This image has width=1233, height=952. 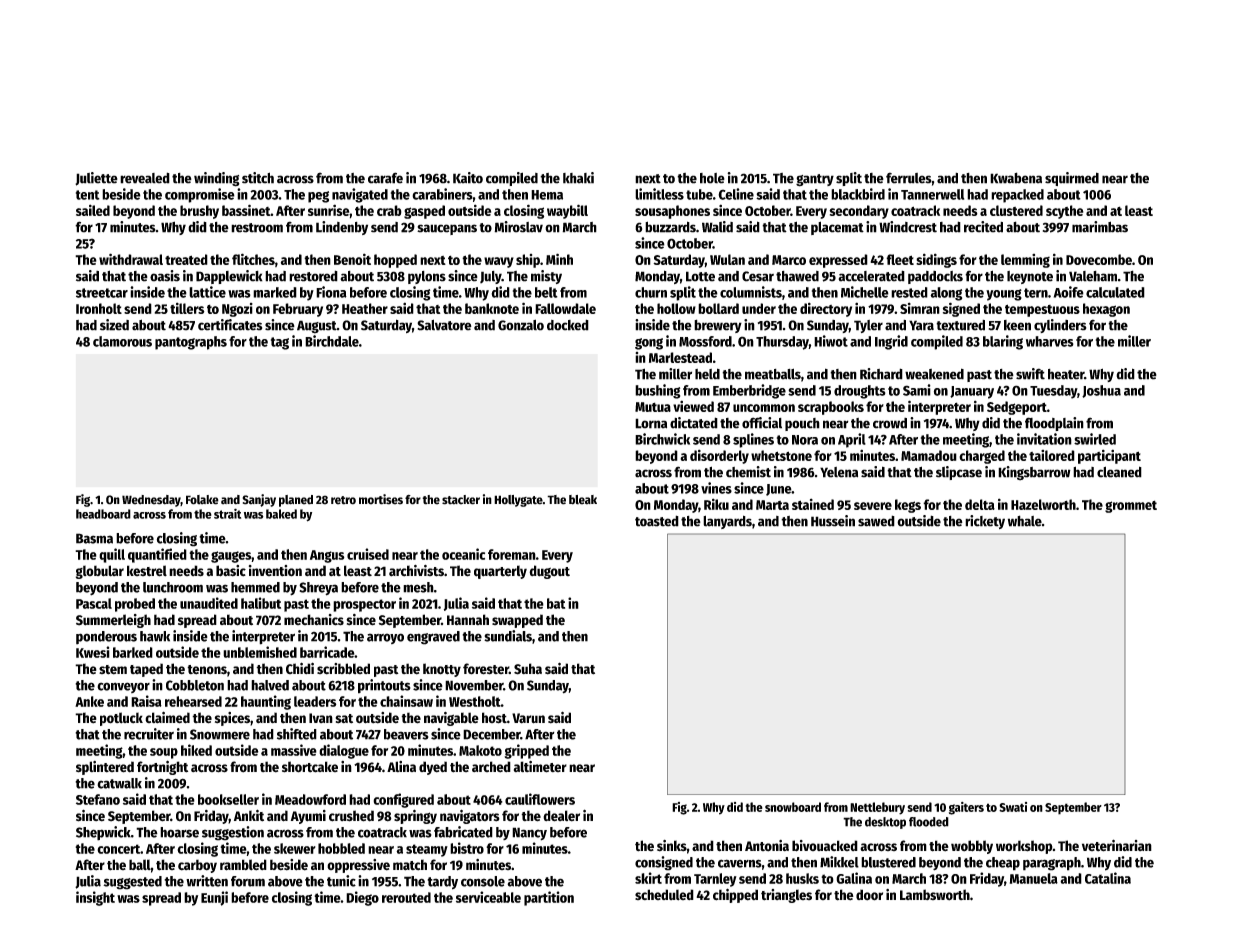 What do you see at coordinates (651, 423) in the image?
I see `Lorna` at bounding box center [651, 423].
